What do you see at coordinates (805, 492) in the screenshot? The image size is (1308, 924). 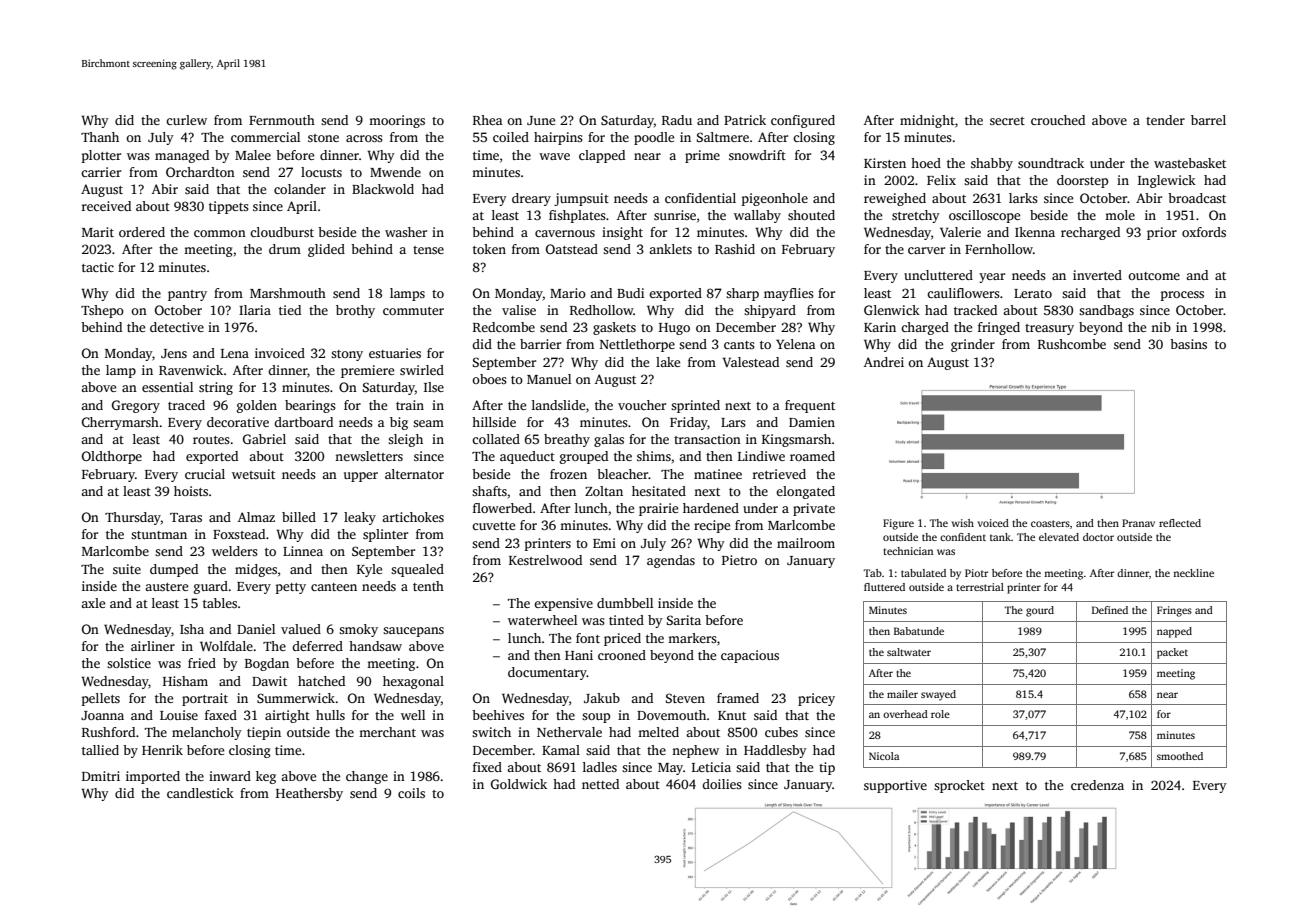 I see `elongated` at bounding box center [805, 492].
